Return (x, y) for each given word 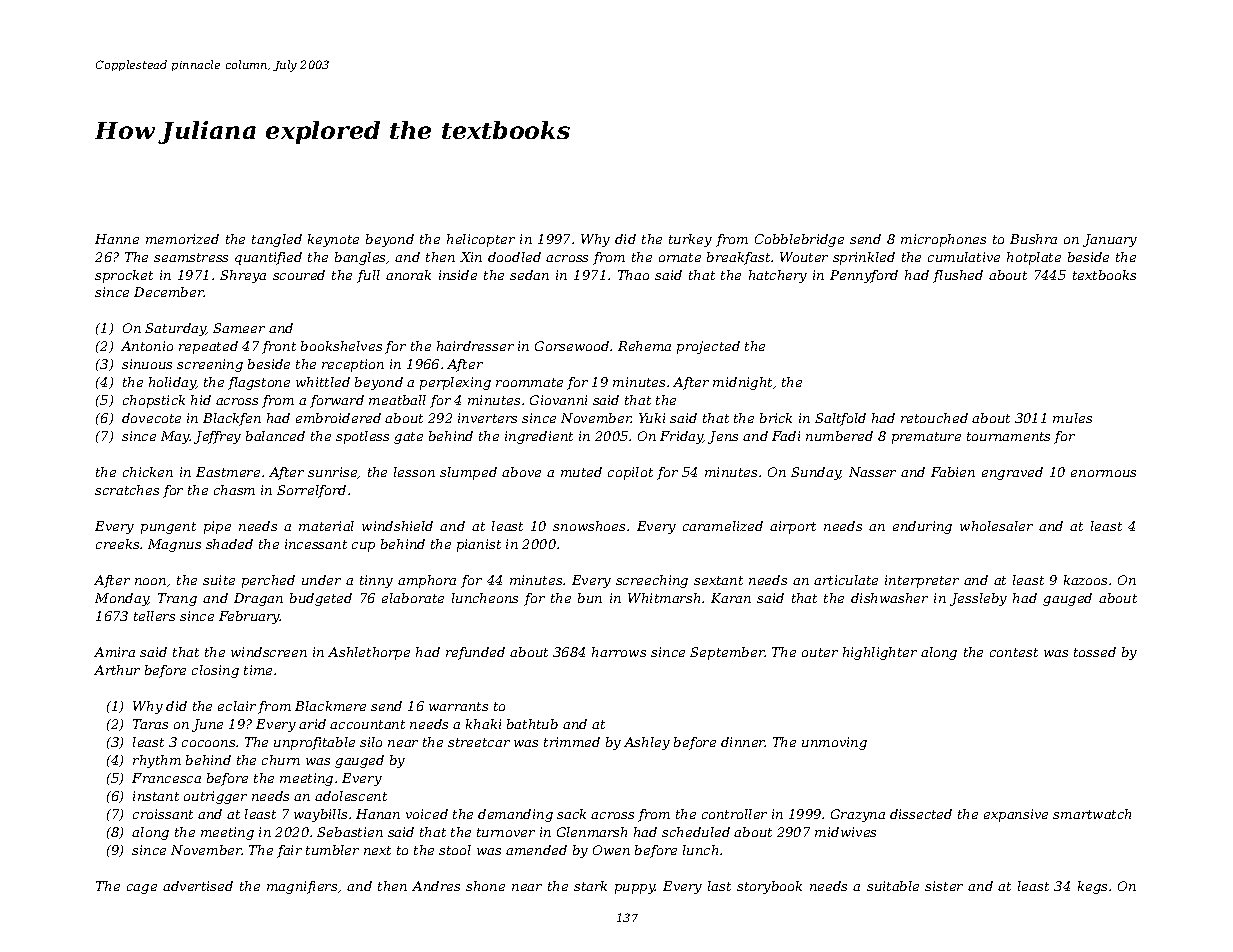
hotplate (1034, 258)
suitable (893, 886)
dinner (743, 742)
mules (1072, 418)
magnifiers (302, 887)
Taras (150, 724)
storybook (769, 887)
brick (776, 418)
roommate (529, 382)
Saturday (175, 329)
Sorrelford (311, 491)
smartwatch (1092, 814)
